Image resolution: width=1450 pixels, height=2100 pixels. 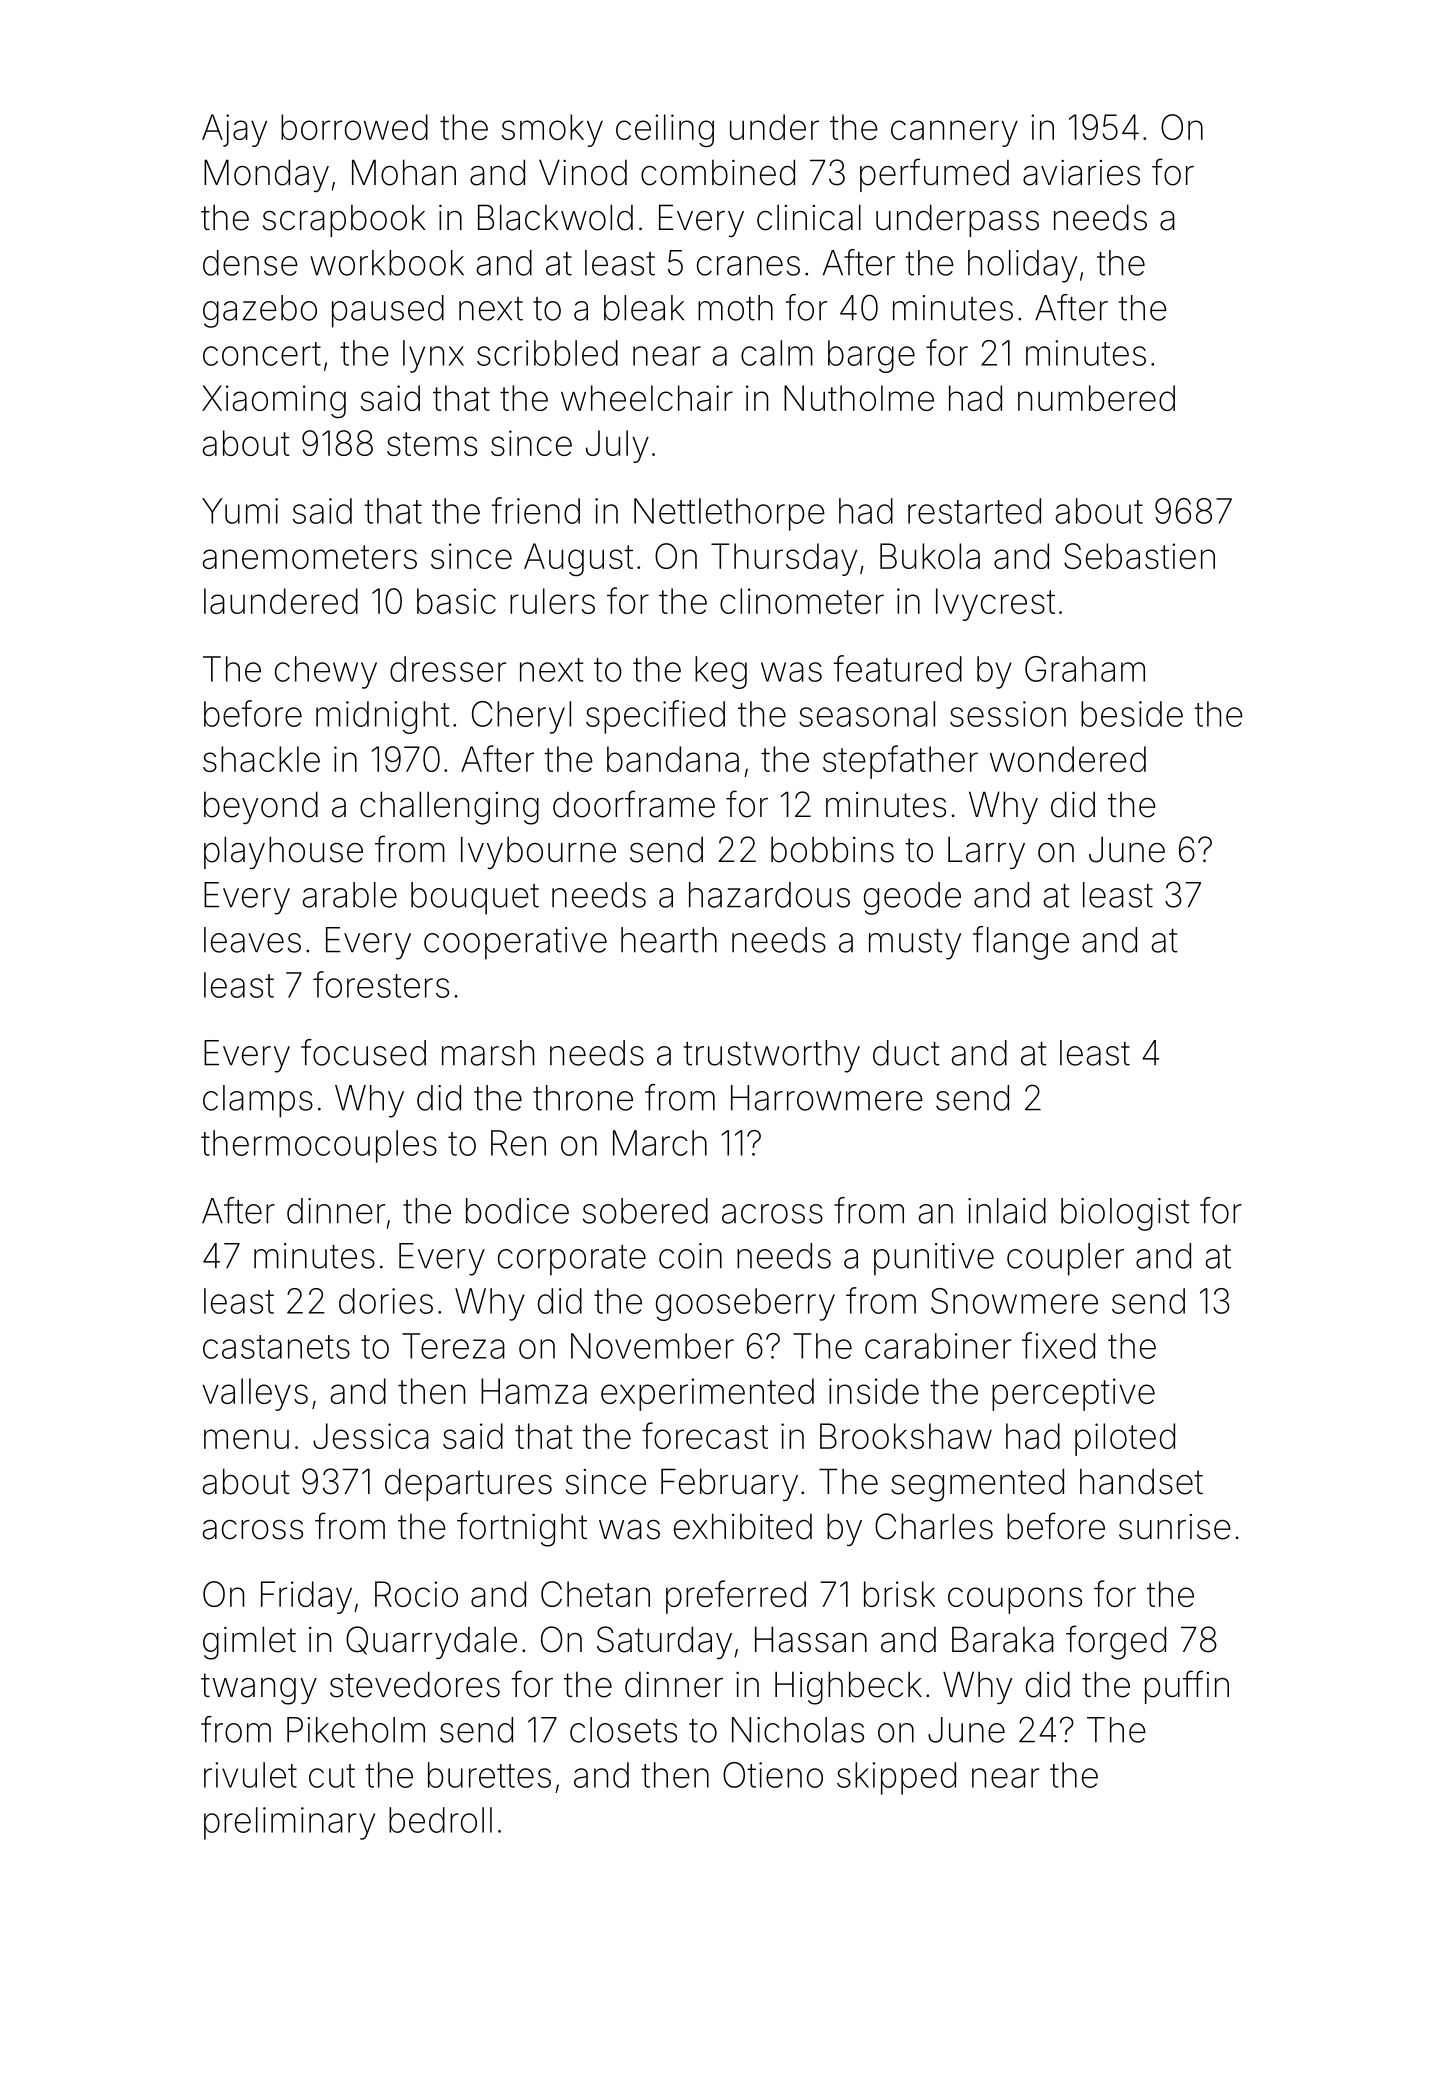 What do you see at coordinates (547, 353) in the screenshot?
I see `scribbled` at bounding box center [547, 353].
